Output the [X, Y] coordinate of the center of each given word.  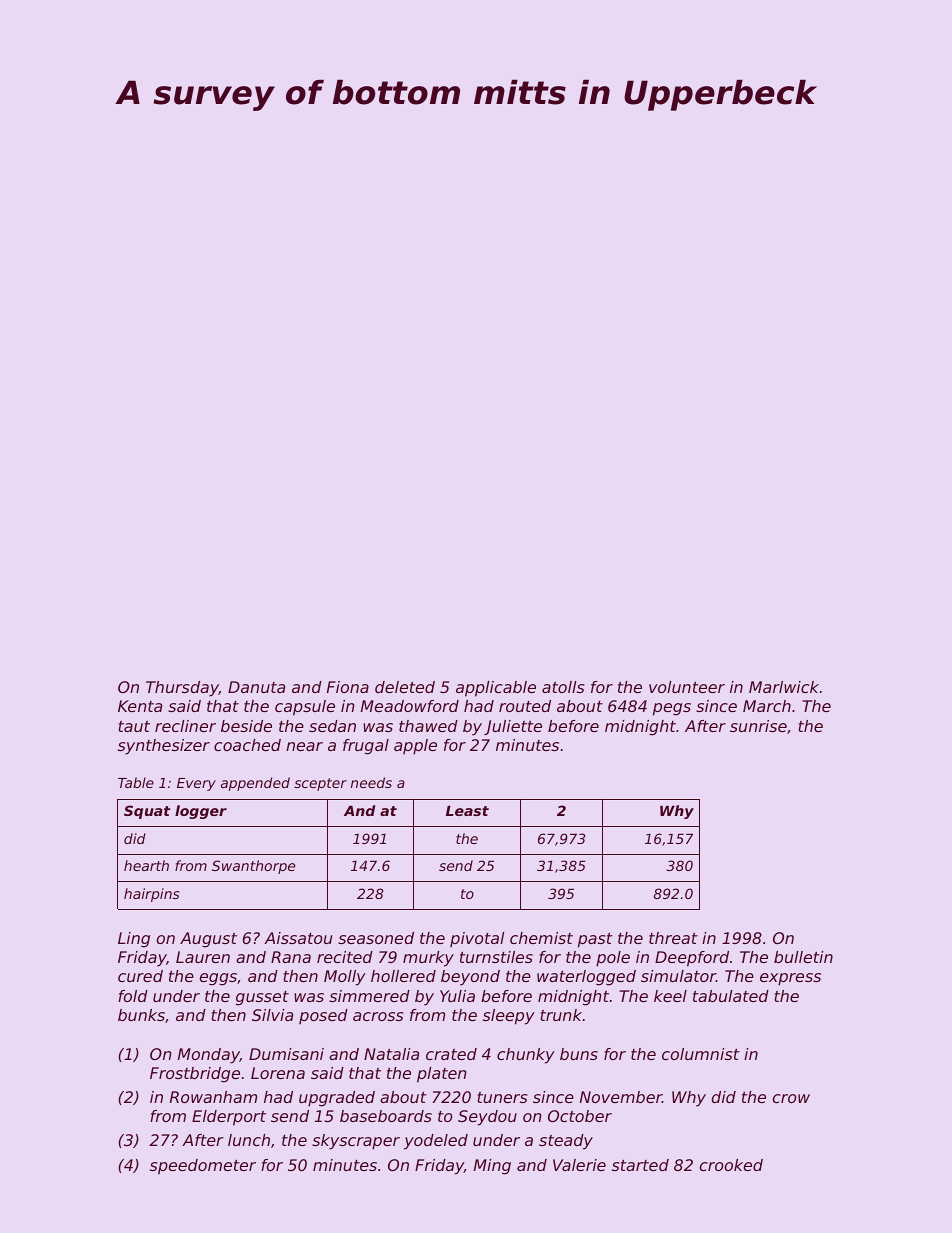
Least [467, 811]
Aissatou [298, 938]
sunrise [758, 726]
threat [673, 938]
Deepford [692, 959]
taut [134, 726]
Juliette [513, 727]
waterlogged [586, 978]
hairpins [152, 895]
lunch [249, 1140]
